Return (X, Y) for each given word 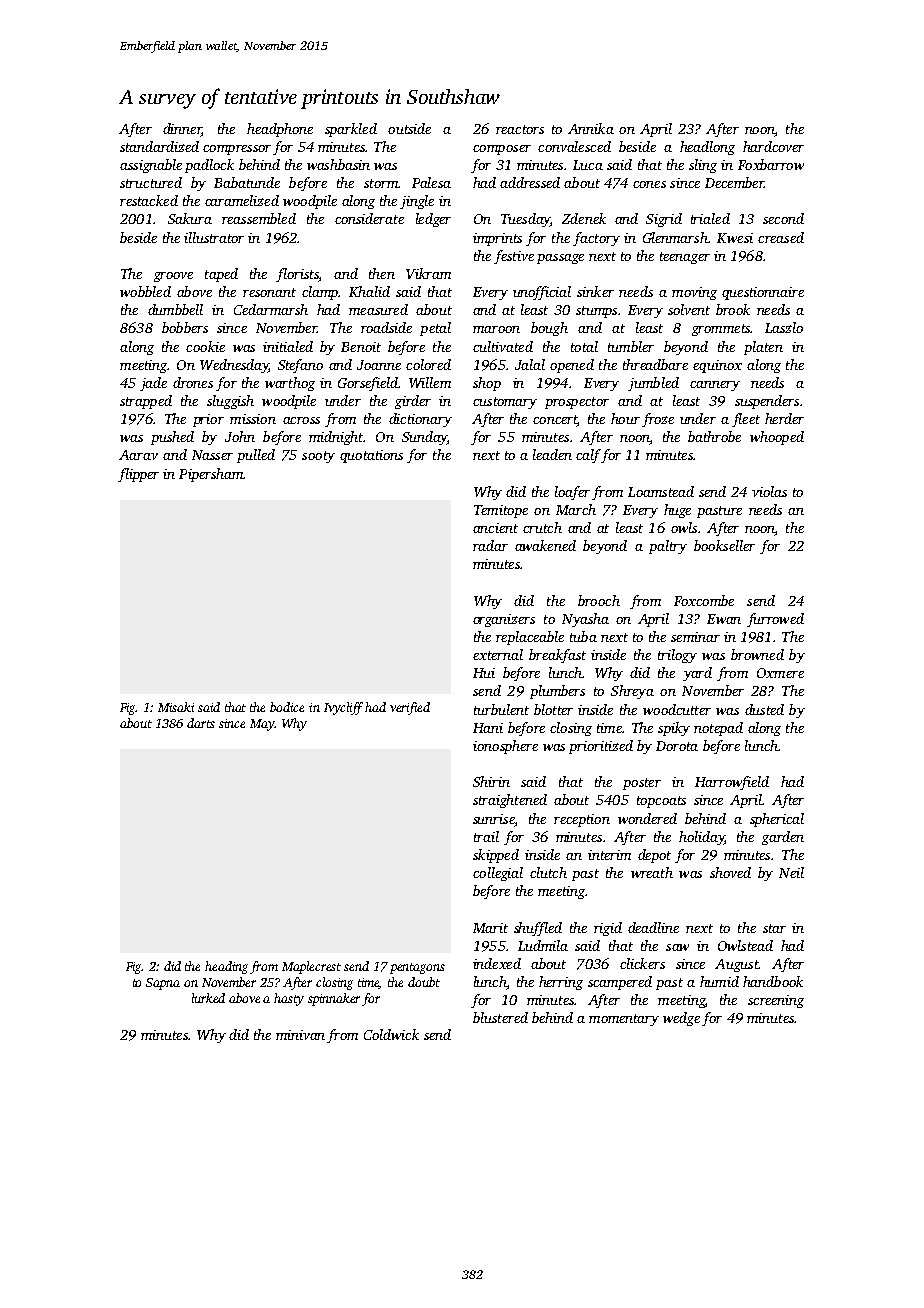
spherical (777, 820)
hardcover (773, 146)
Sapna (163, 984)
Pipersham (211, 475)
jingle (417, 202)
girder (413, 402)
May (262, 725)
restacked (149, 200)
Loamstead (661, 491)
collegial (498, 874)
